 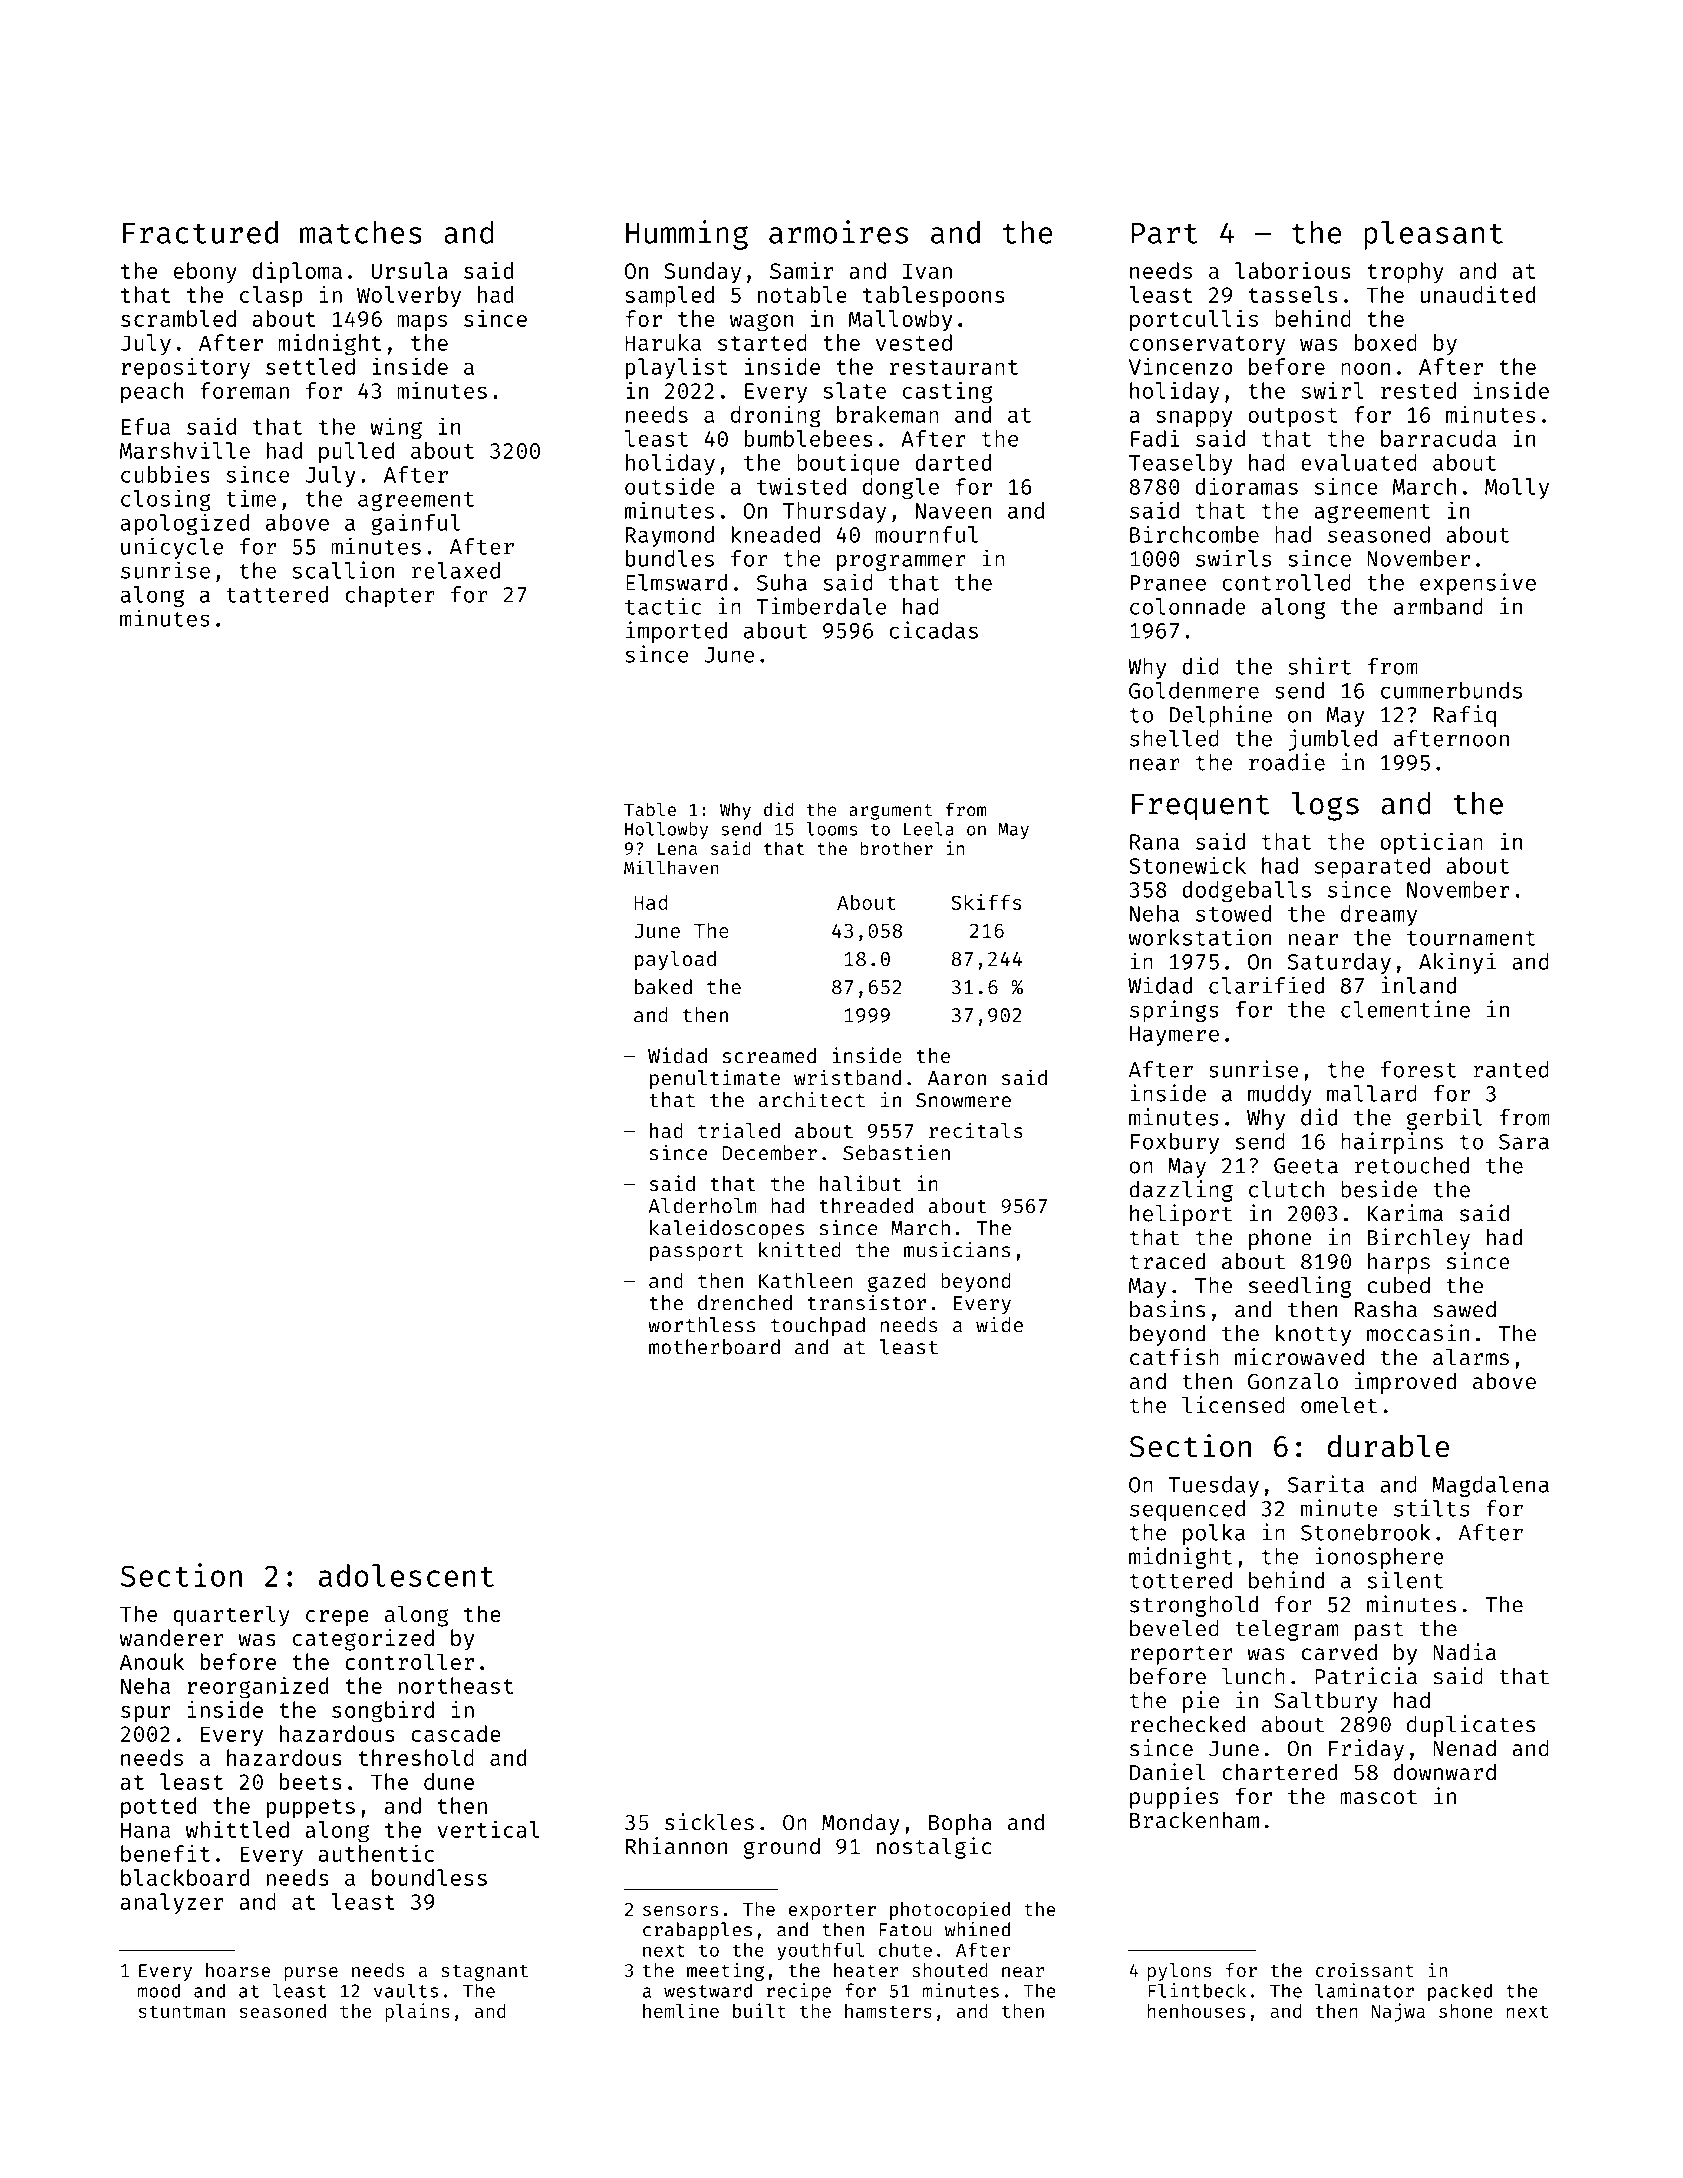 I want to click on Molly, so click(x=1517, y=488).
